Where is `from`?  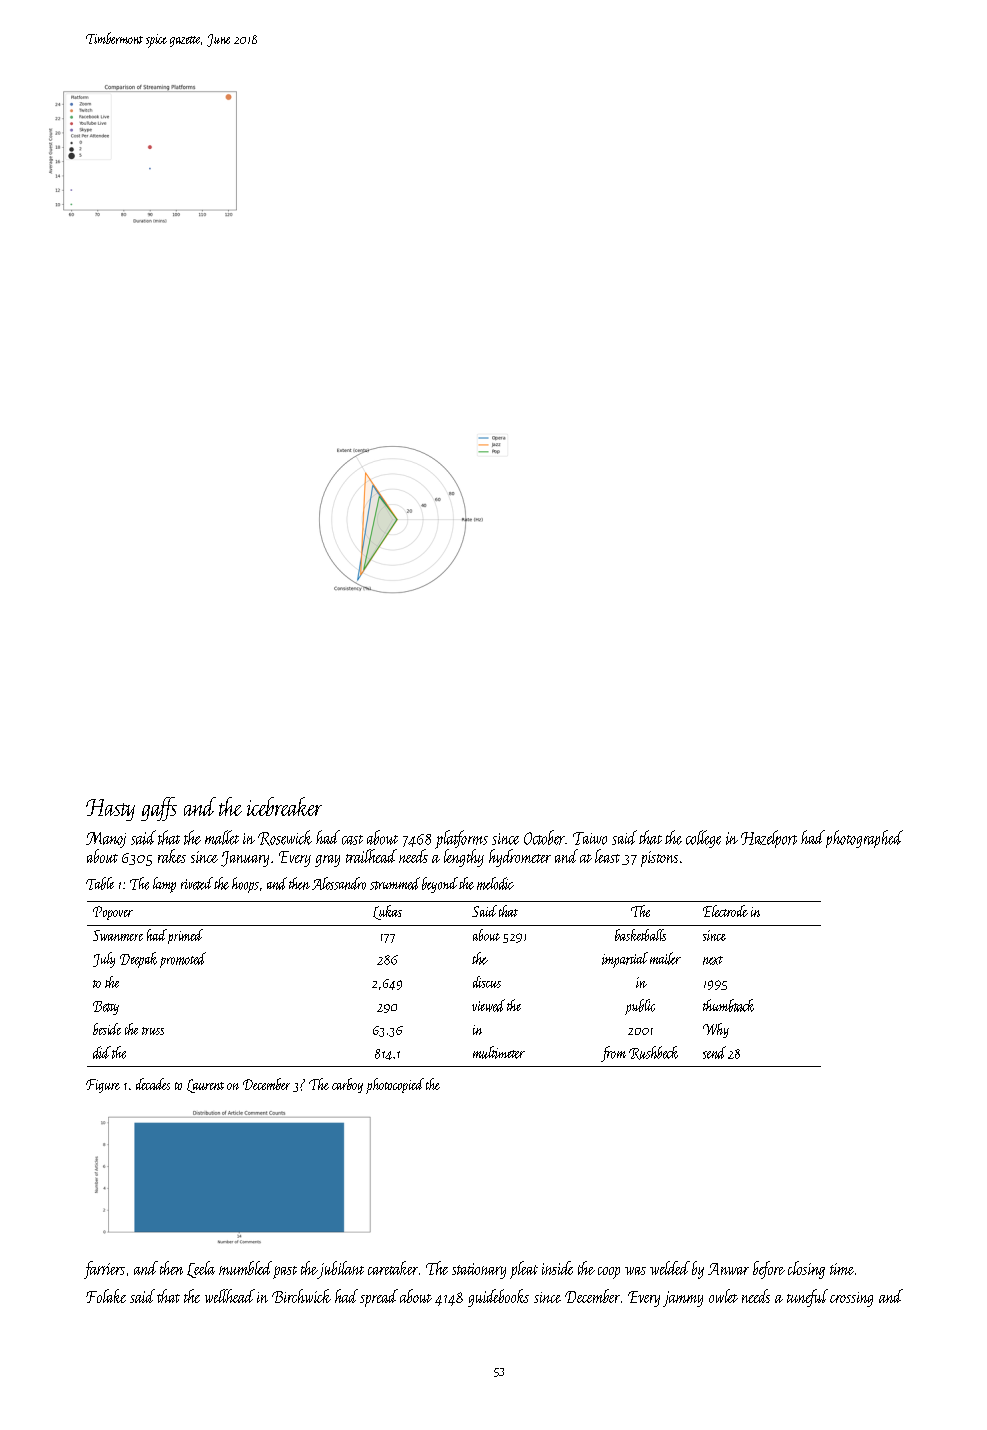 from is located at coordinates (613, 1054).
